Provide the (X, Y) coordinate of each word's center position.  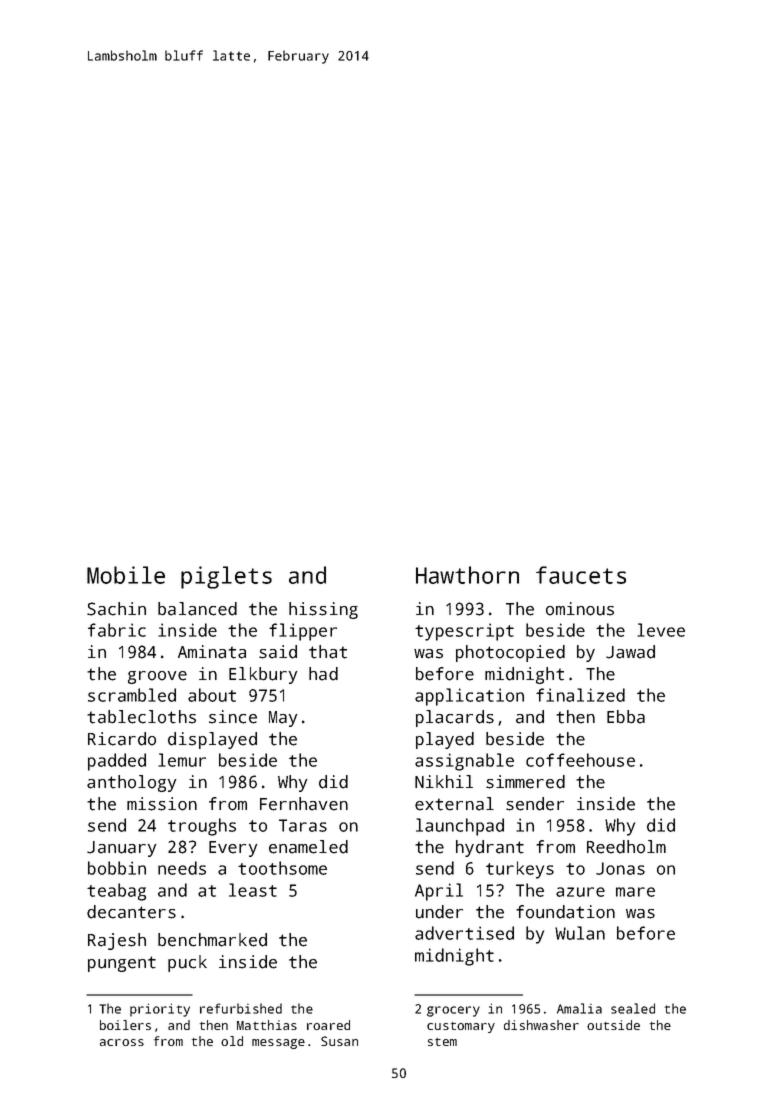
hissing (323, 610)
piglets (226, 577)
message (278, 1044)
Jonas (620, 868)
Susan (339, 1041)
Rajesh (117, 941)
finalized (580, 695)
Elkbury (263, 675)
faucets (581, 575)
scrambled (132, 695)
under (439, 912)
